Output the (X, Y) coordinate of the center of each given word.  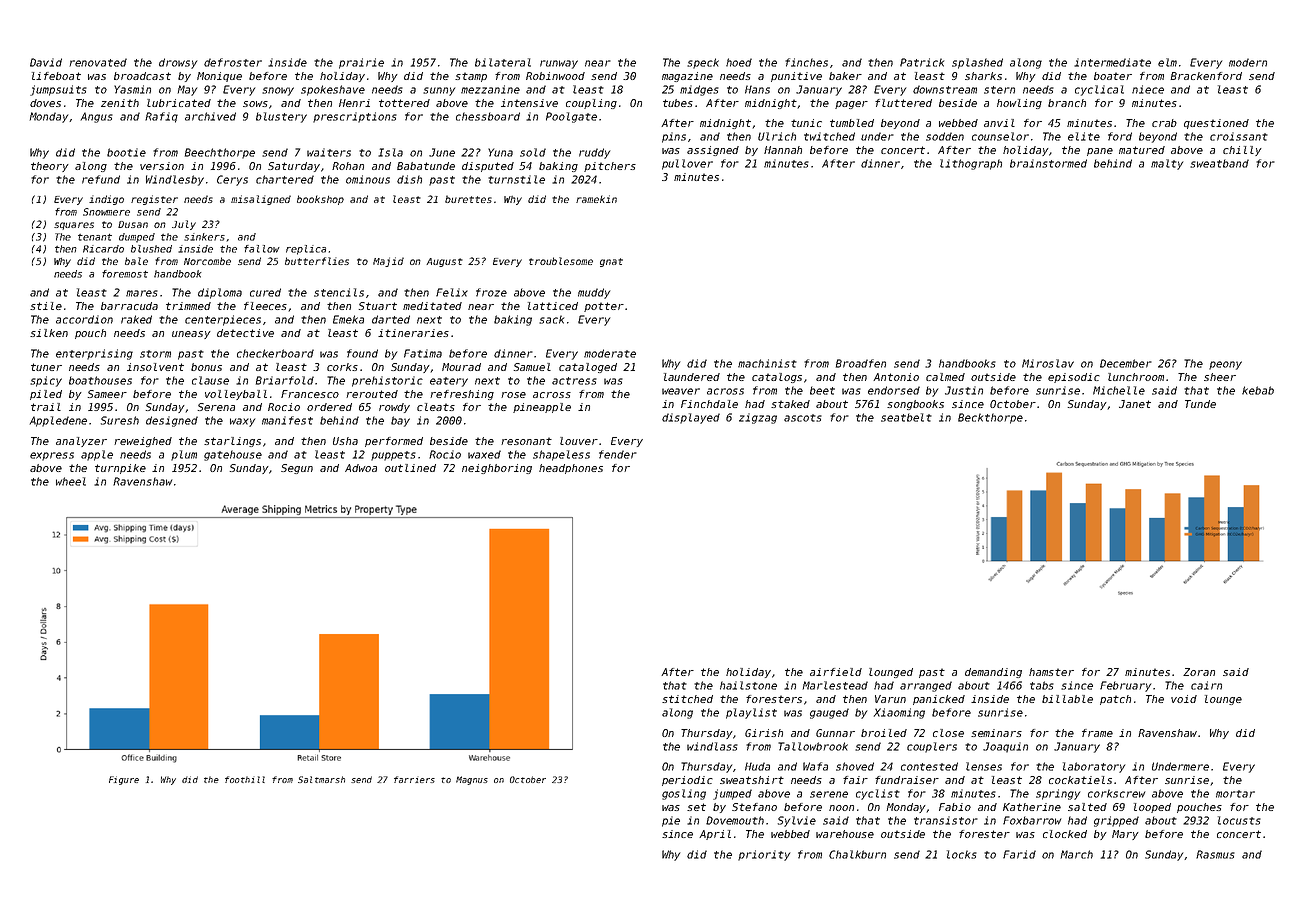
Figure (124, 780)
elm (1167, 62)
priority (764, 855)
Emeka (348, 319)
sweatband (1219, 163)
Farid (1019, 854)
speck (703, 63)
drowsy (178, 63)
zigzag (758, 418)
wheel (71, 481)
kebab (1258, 390)
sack (552, 319)
